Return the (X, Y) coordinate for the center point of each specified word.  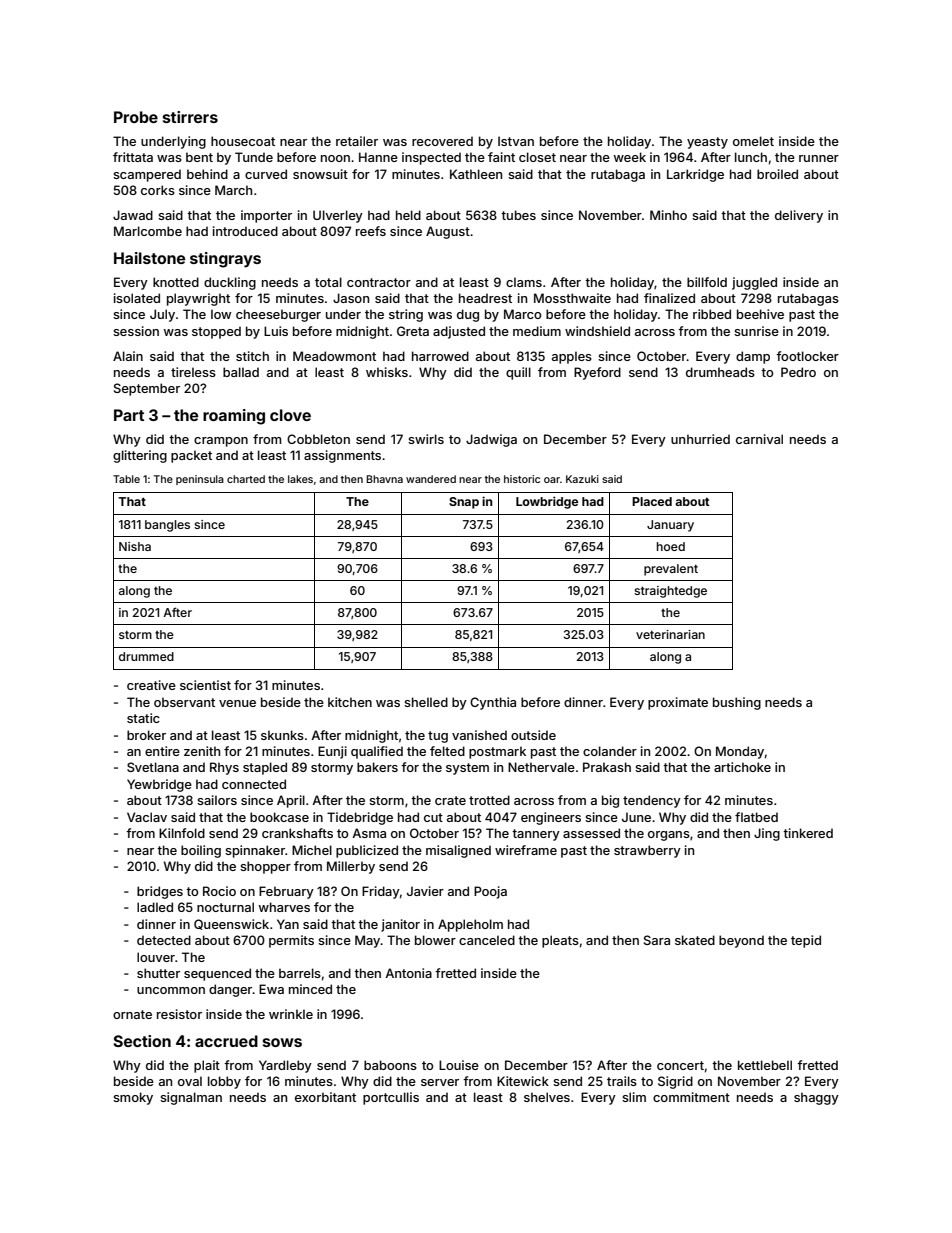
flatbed (756, 817)
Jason (351, 298)
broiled (777, 174)
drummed (146, 656)
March (233, 190)
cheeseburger (278, 315)
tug (438, 737)
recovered (442, 141)
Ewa (271, 989)
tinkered (808, 833)
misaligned (458, 851)
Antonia (408, 973)
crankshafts (297, 833)
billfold (707, 282)
